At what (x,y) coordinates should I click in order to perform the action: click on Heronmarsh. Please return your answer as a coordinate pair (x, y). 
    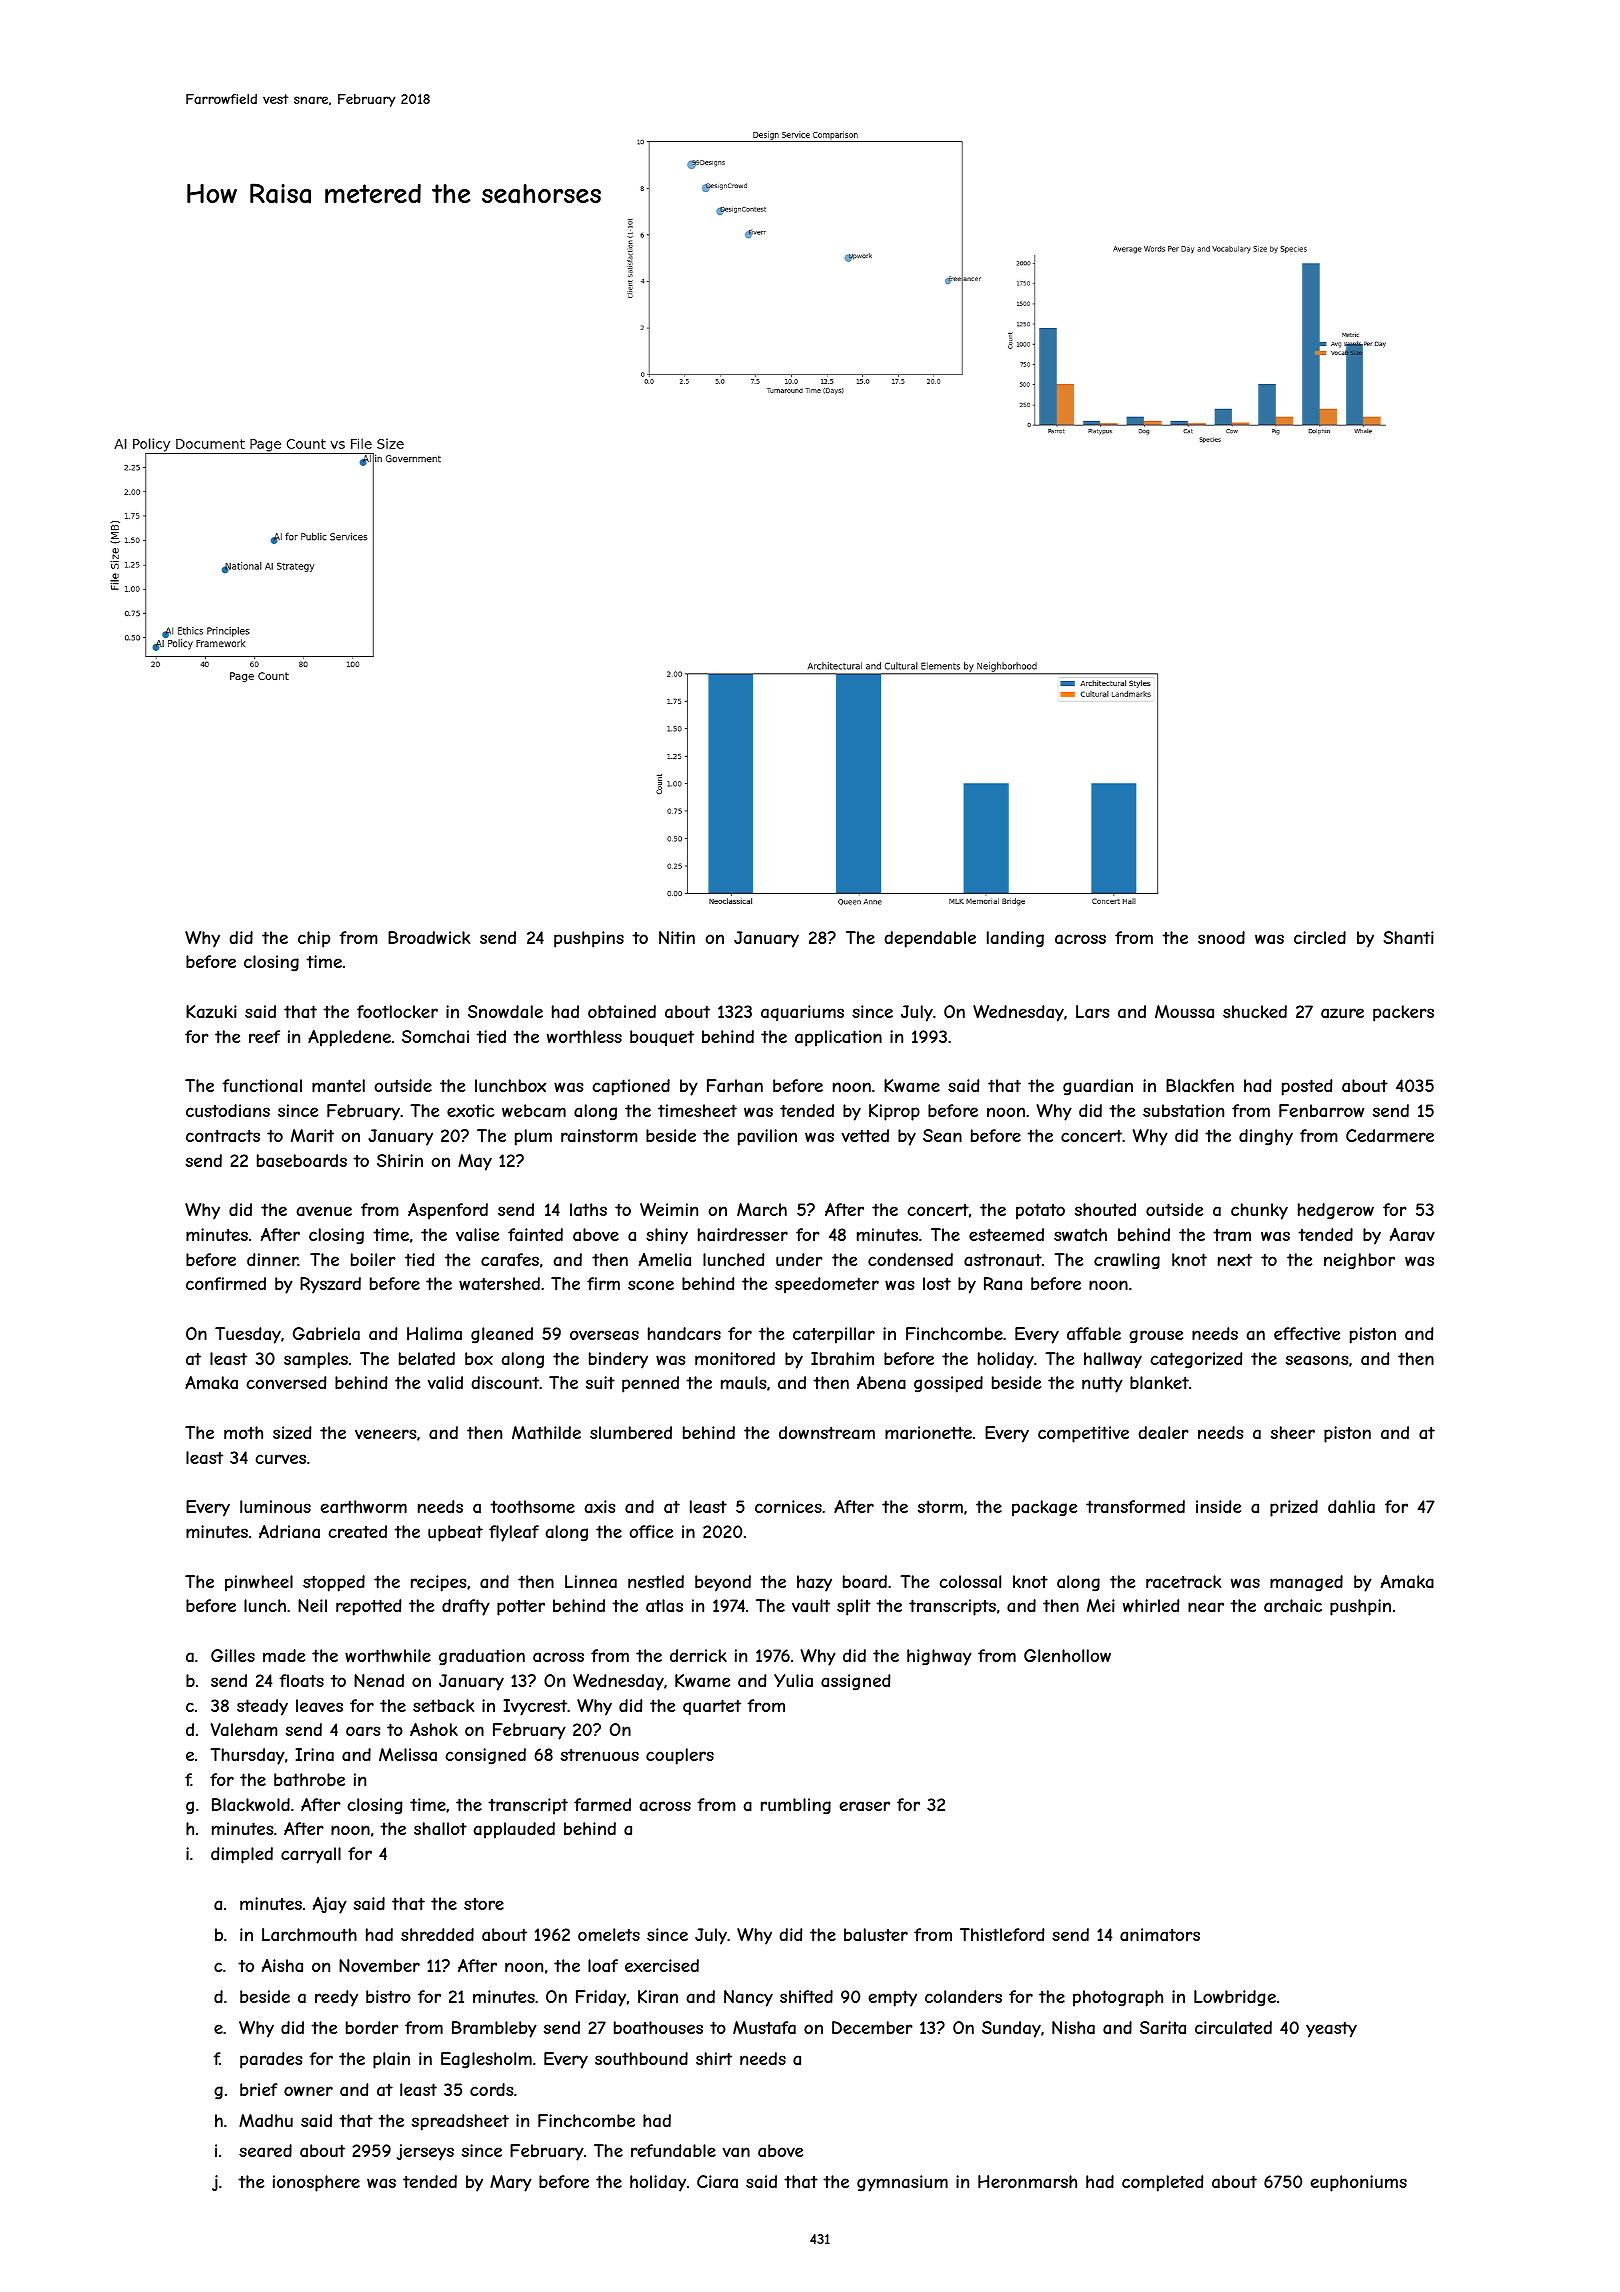
    Looking at the image, I should click on (1027, 2181).
